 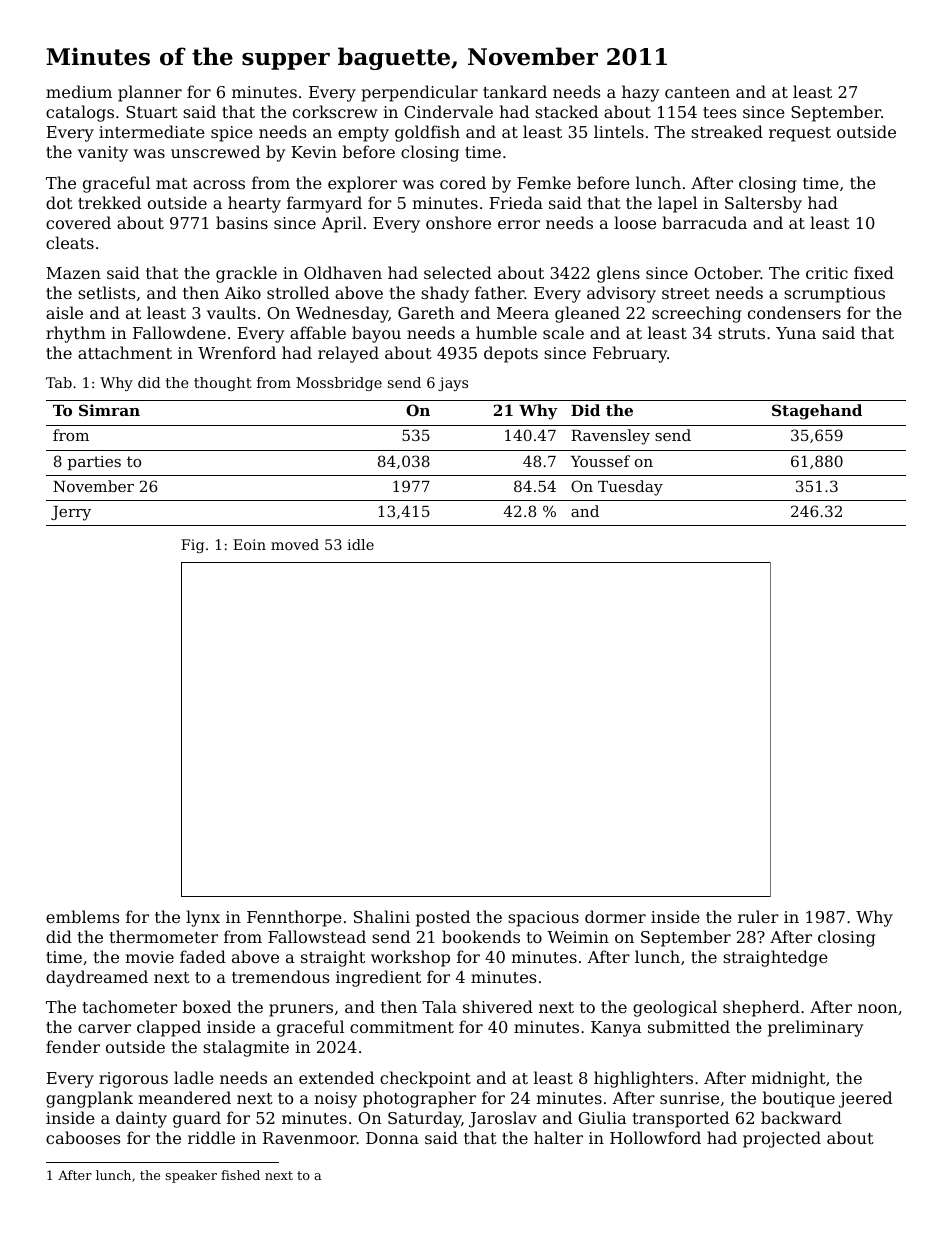 I want to click on cored, so click(x=463, y=182).
